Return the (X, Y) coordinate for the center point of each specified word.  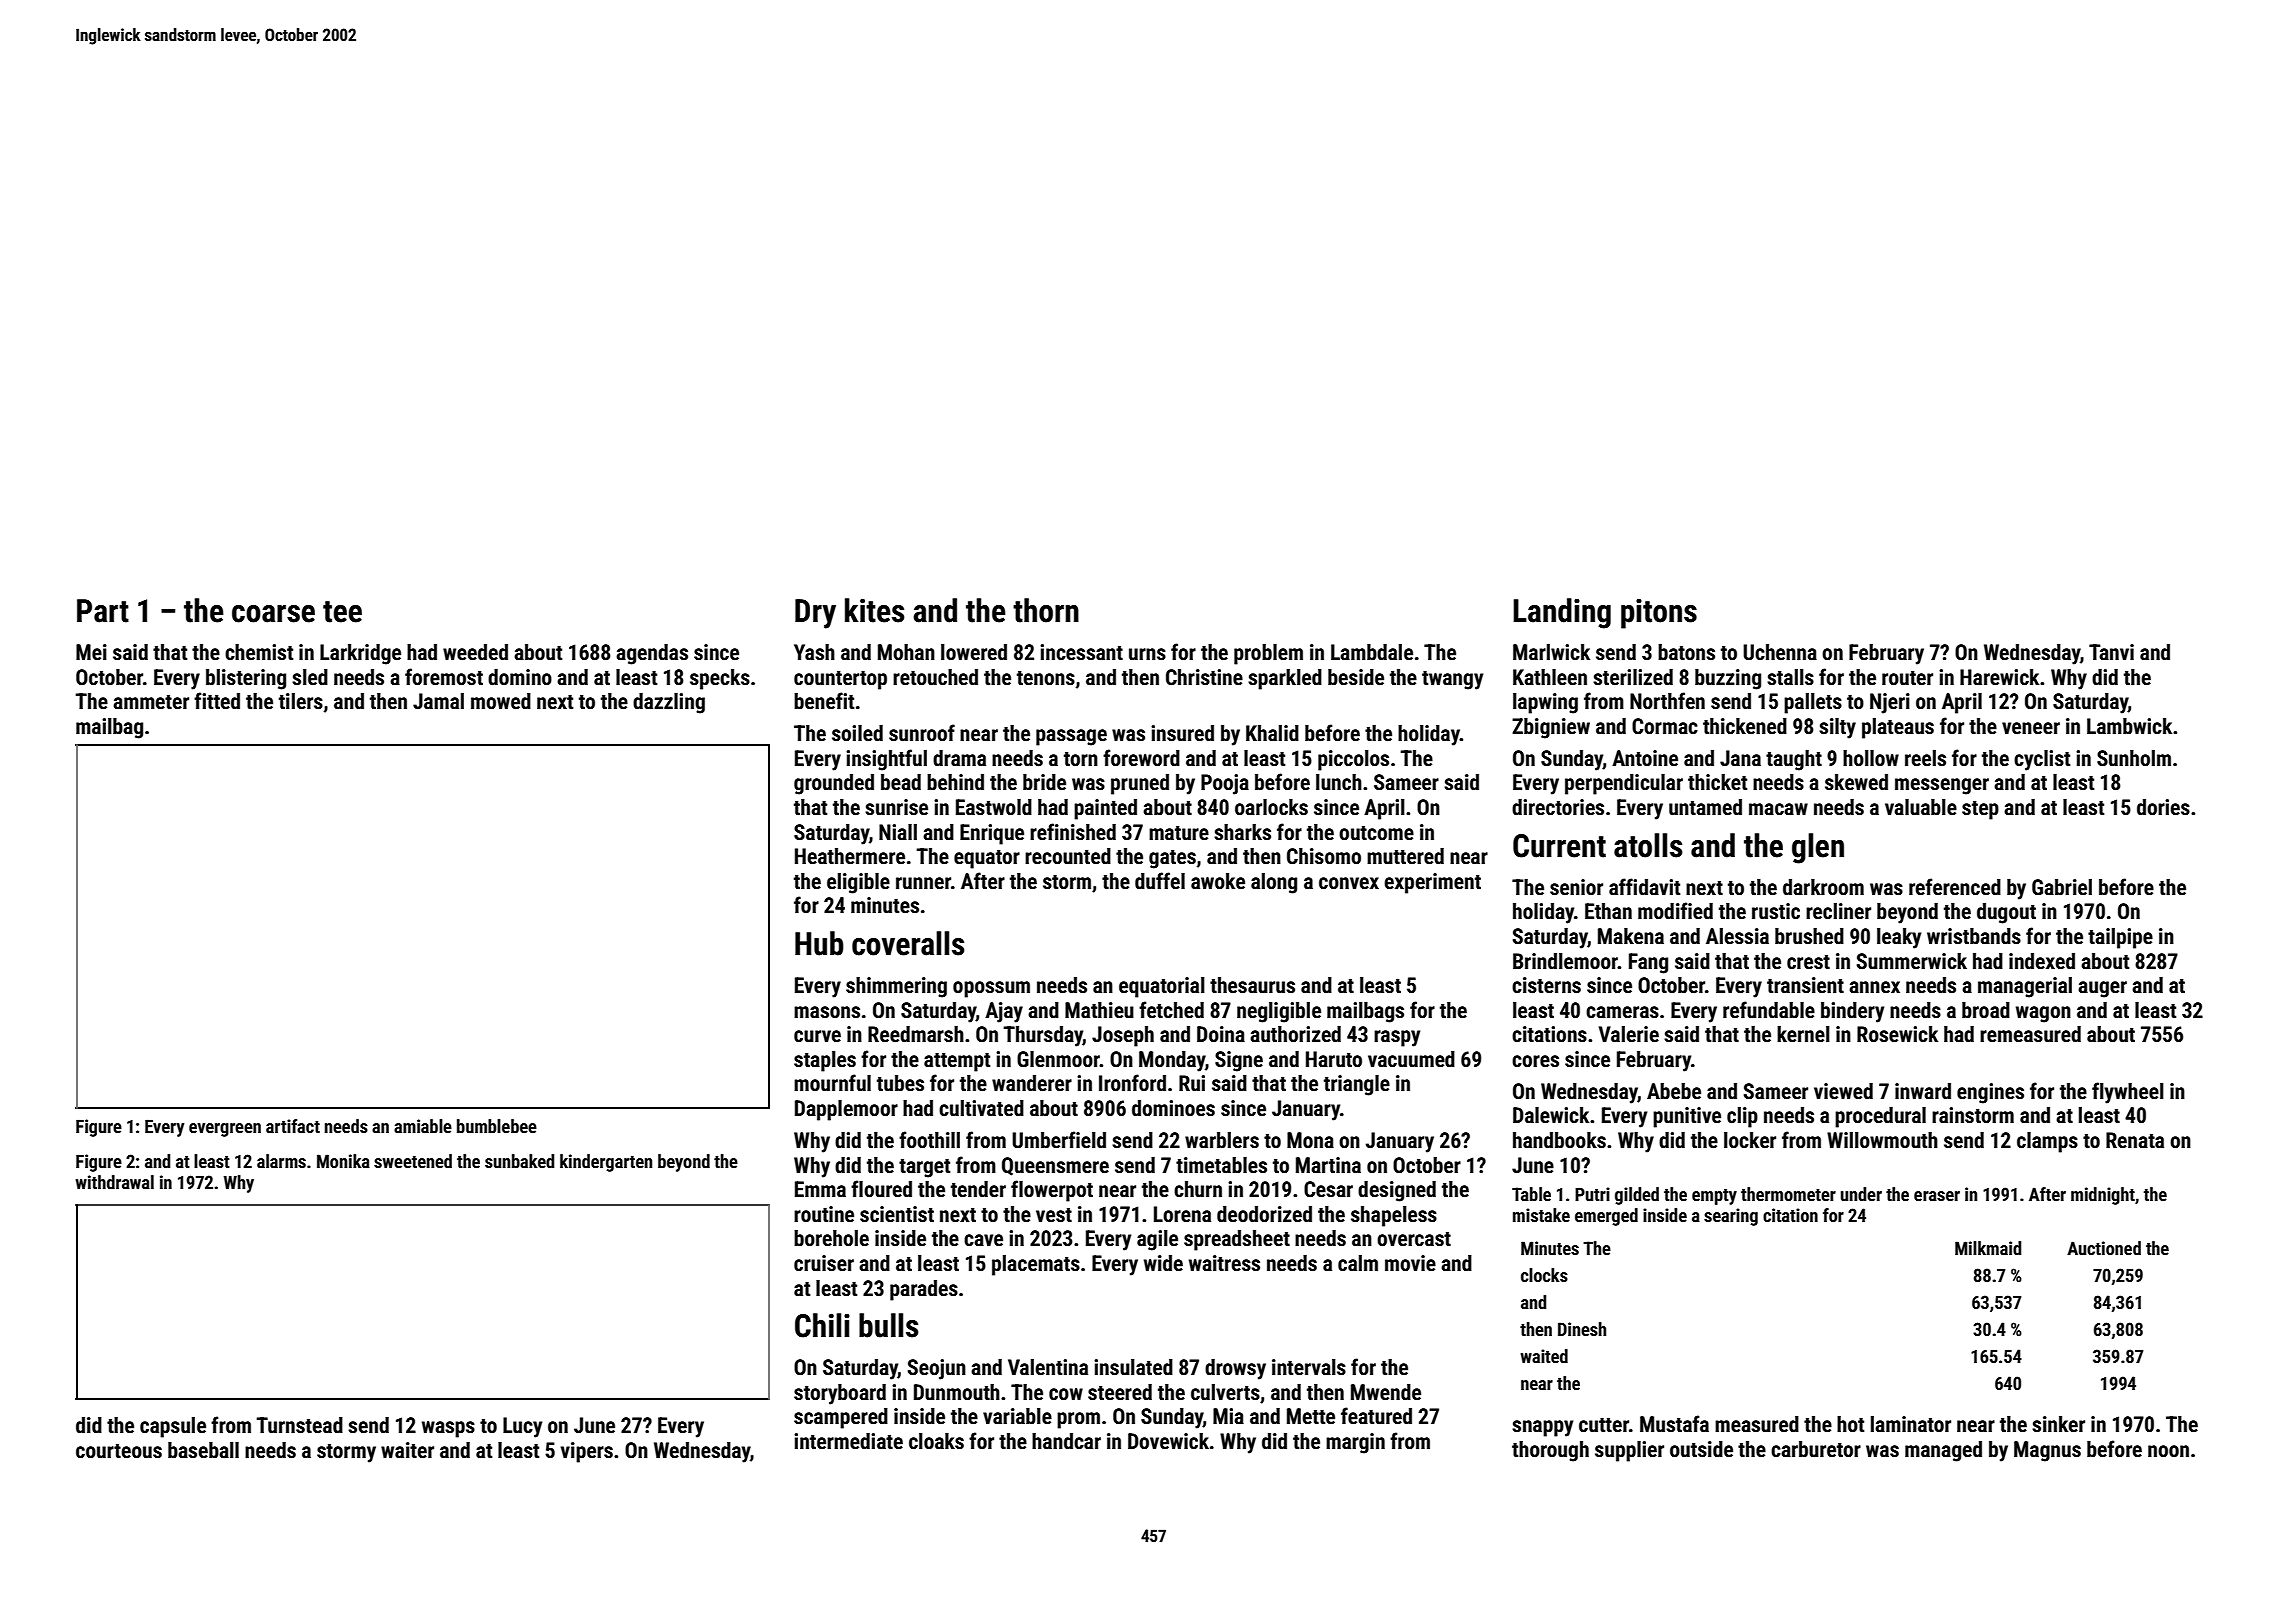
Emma (820, 1189)
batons (1686, 652)
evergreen (225, 1130)
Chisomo (1324, 856)
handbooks (1559, 1140)
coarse (273, 614)
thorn (1046, 610)
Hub (819, 943)
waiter (407, 1450)
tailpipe (2120, 938)
